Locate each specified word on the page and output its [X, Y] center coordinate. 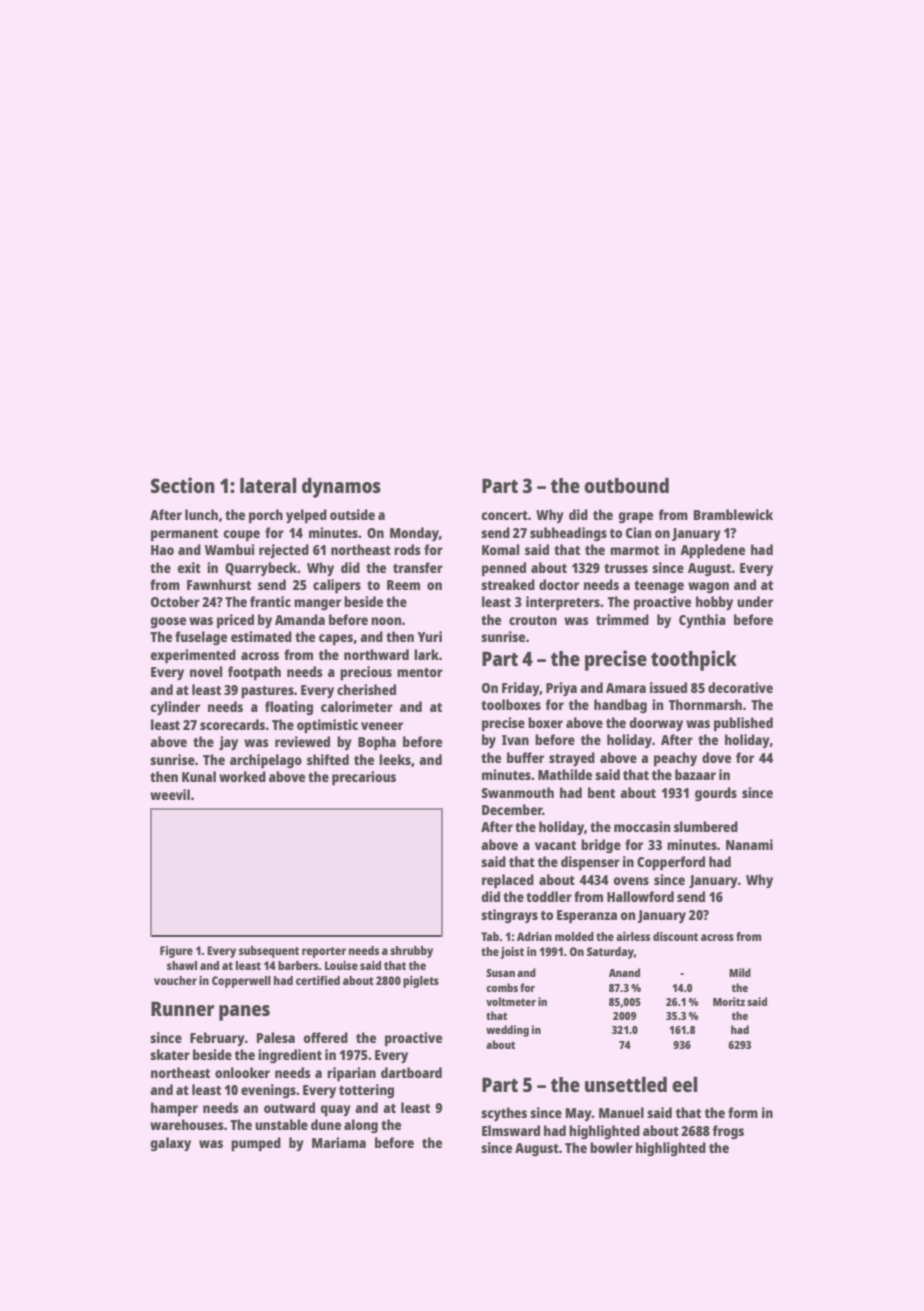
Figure [176, 952]
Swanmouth [517, 792]
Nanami [749, 844]
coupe [241, 536]
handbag [620, 706]
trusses [626, 568]
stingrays [509, 916]
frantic [270, 601]
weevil [170, 794]
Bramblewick [733, 514]
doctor [559, 584]
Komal [500, 549]
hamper [174, 1109]
